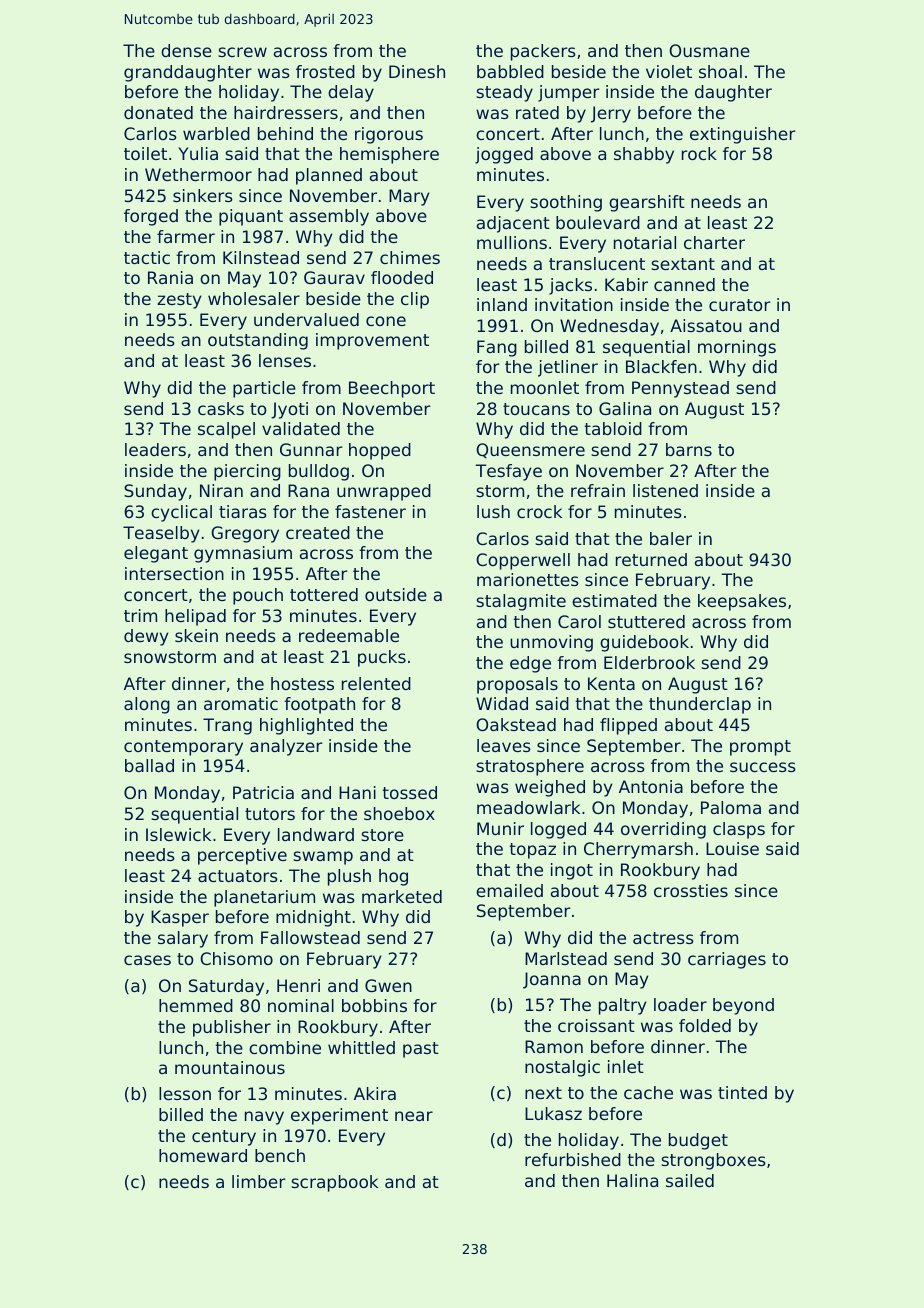 Image resolution: width=924 pixels, height=1308 pixels. What do you see at coordinates (334, 1183) in the image?
I see `scrapbook` at bounding box center [334, 1183].
